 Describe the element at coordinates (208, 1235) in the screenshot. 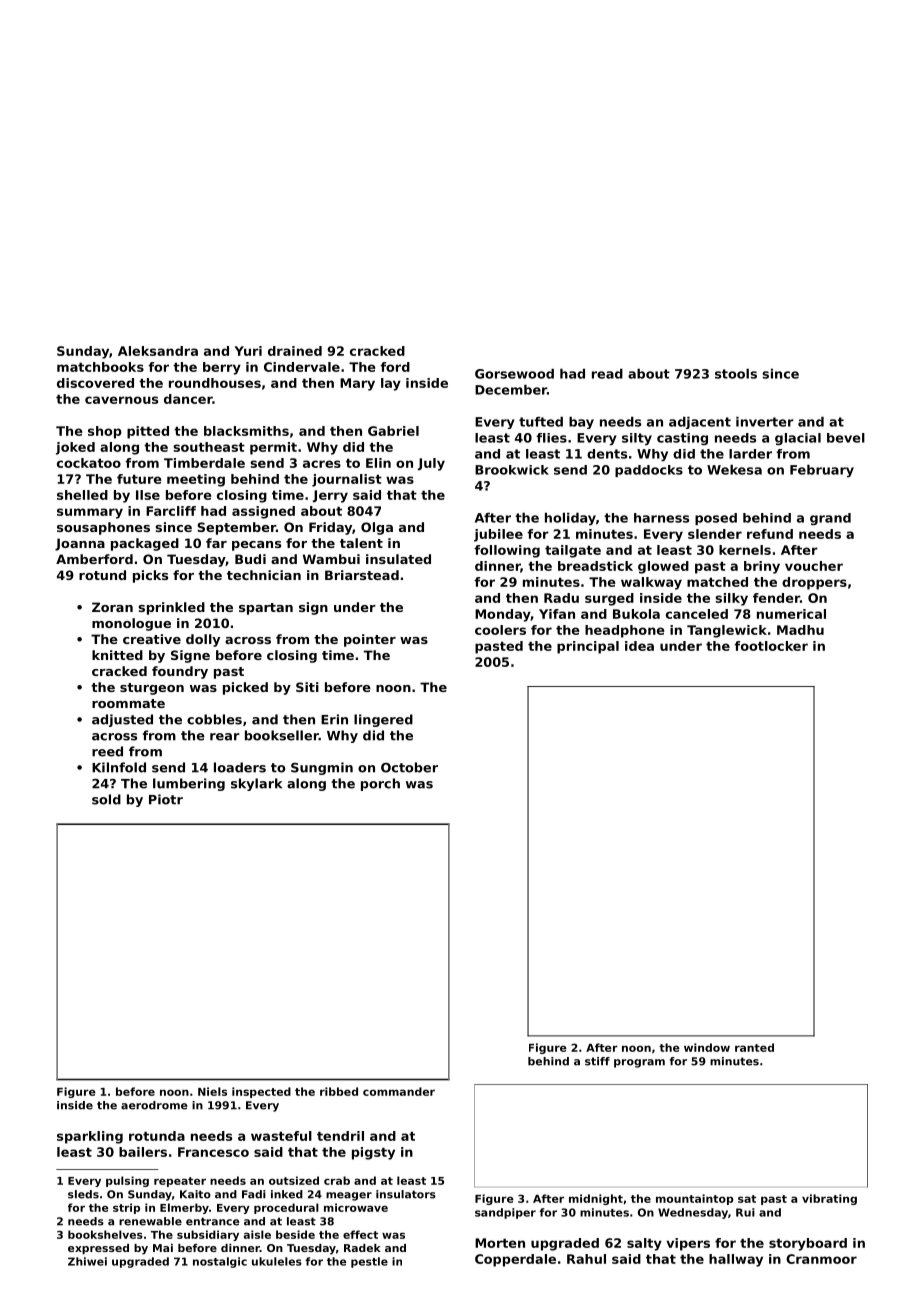

I see `subsidiary` at that location.
